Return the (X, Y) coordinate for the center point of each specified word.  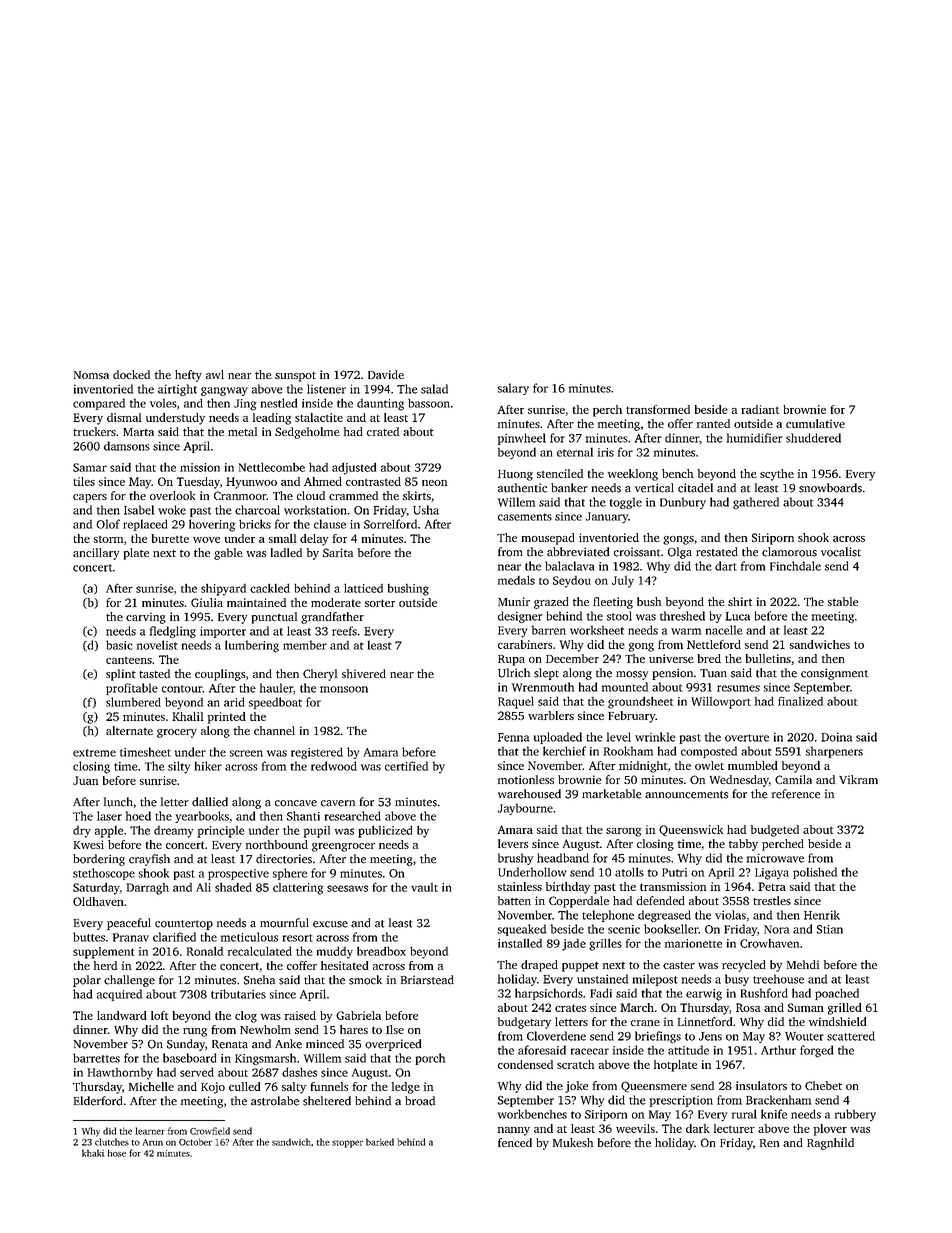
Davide (386, 374)
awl (215, 374)
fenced (515, 1142)
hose (117, 1153)
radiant (760, 409)
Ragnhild (830, 1144)
